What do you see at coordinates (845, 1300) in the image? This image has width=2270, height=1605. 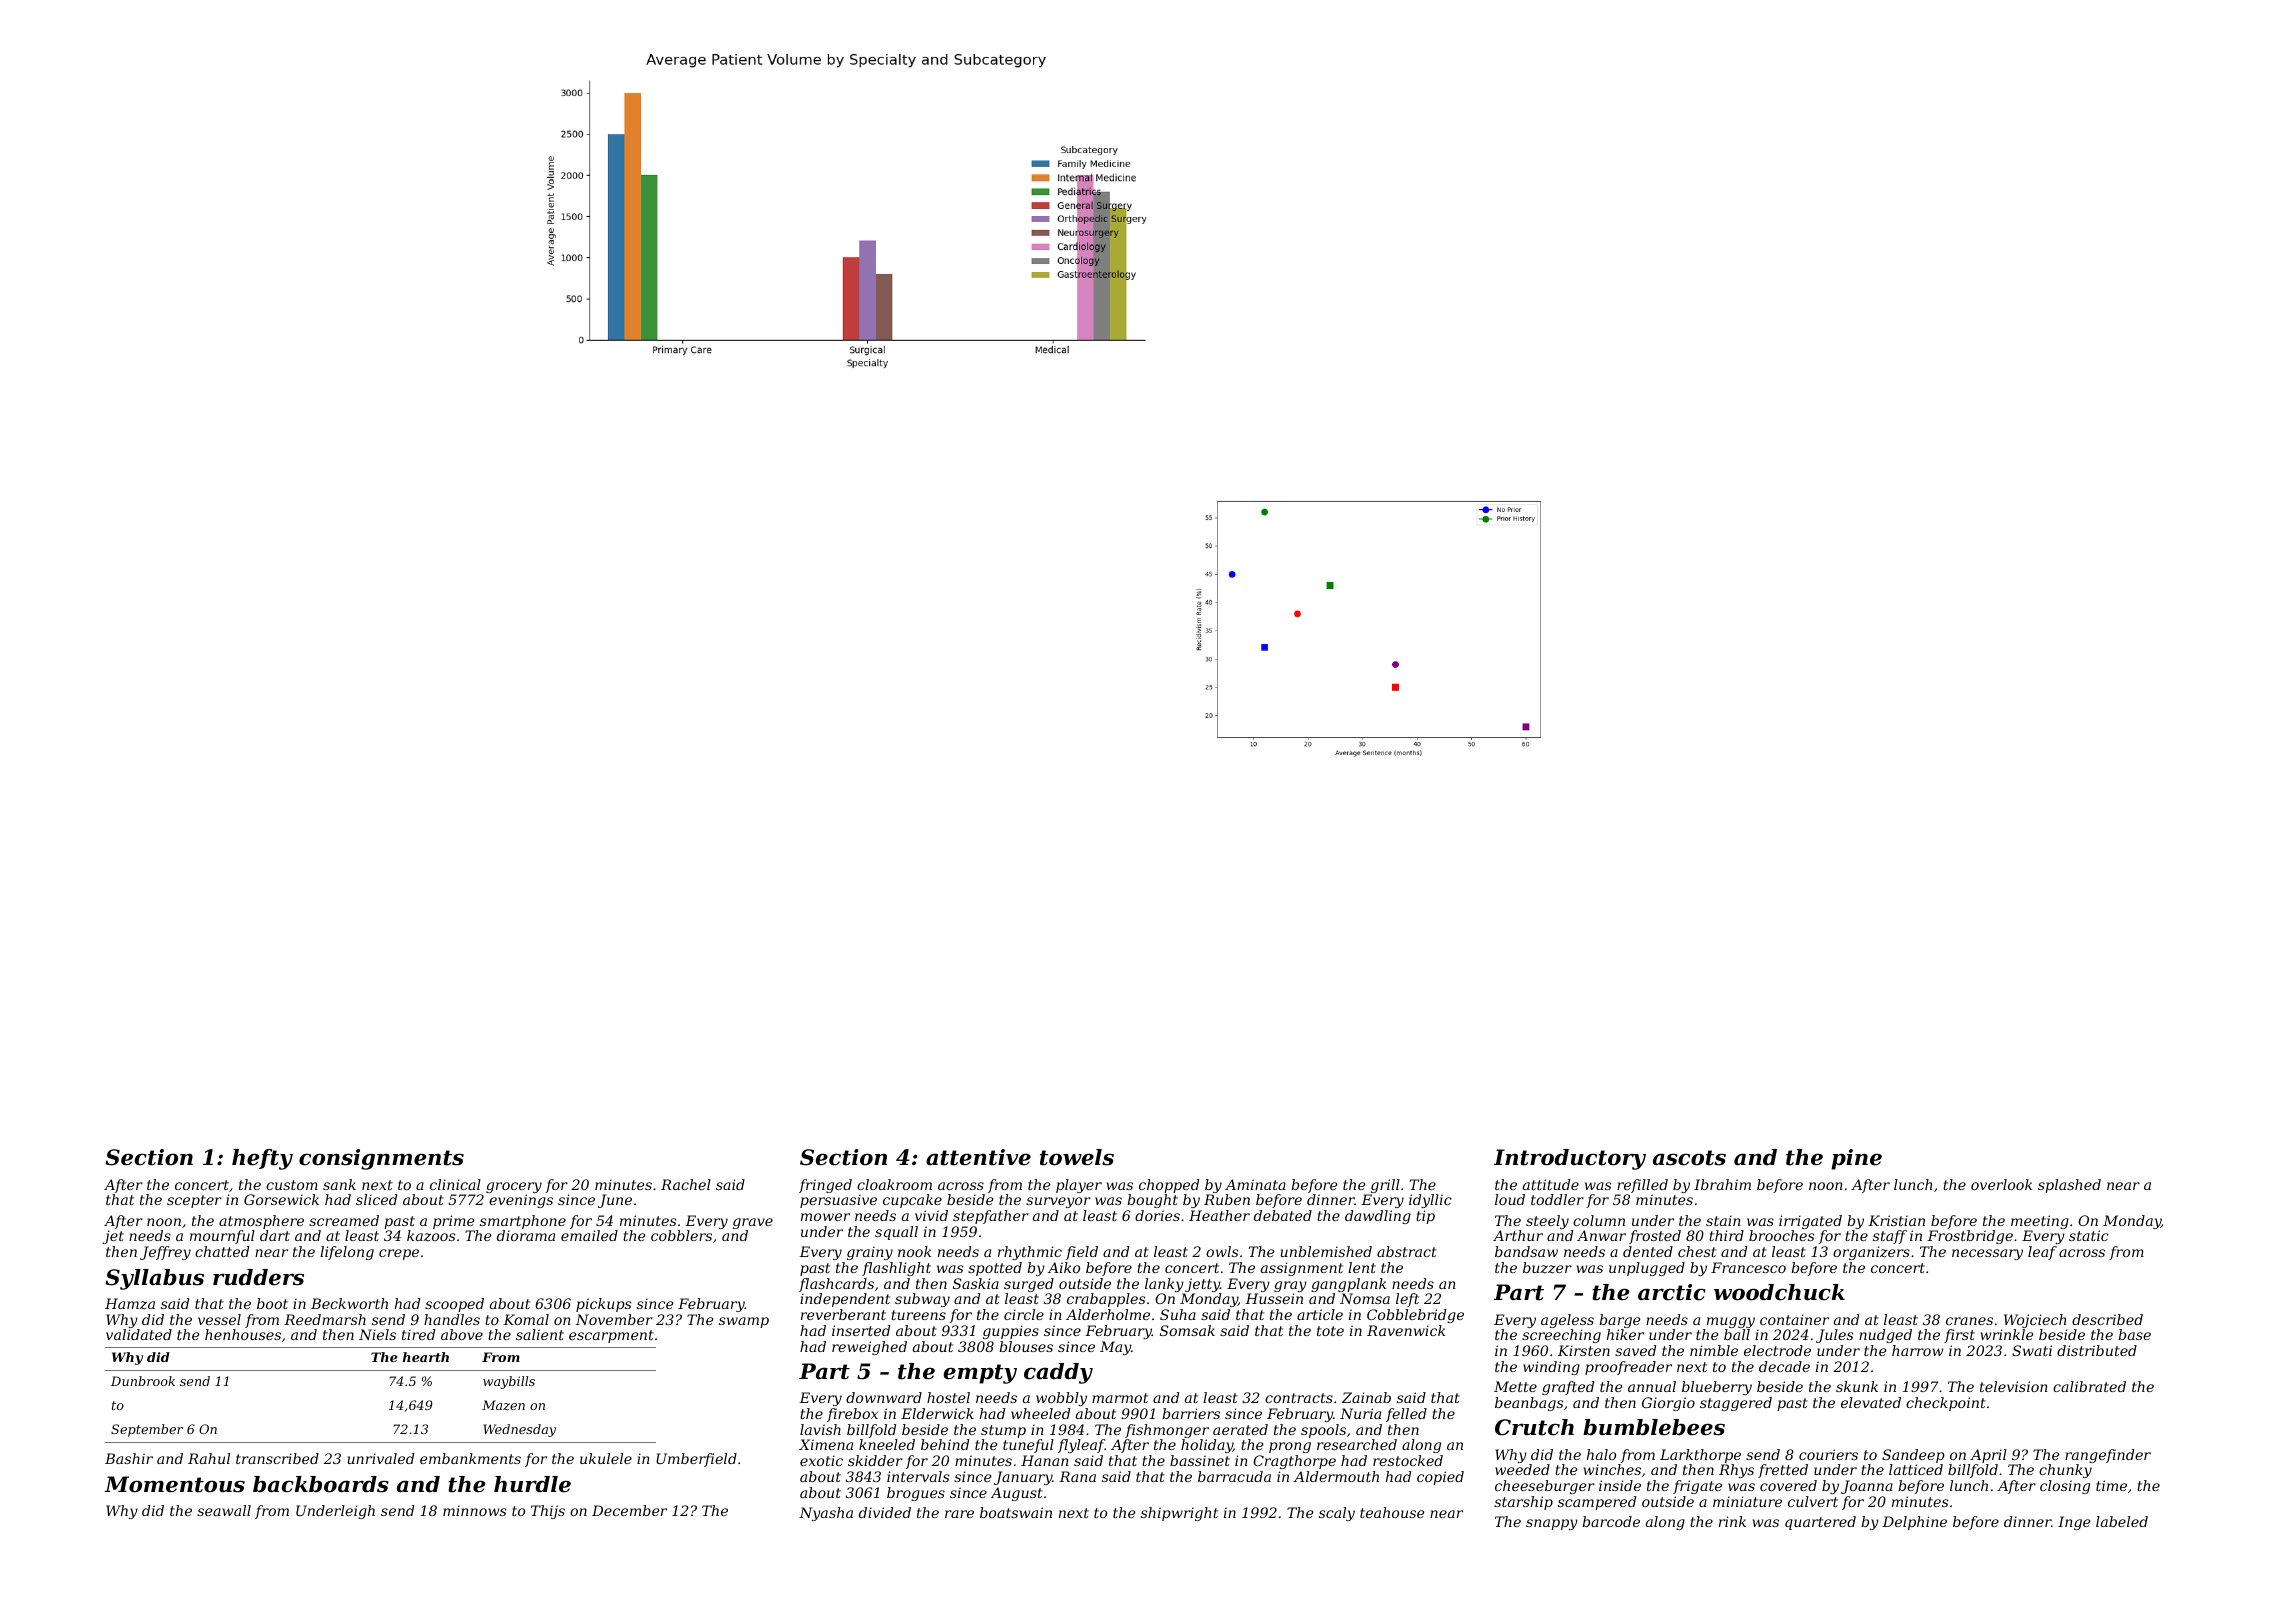 I see `independent` at bounding box center [845, 1300].
